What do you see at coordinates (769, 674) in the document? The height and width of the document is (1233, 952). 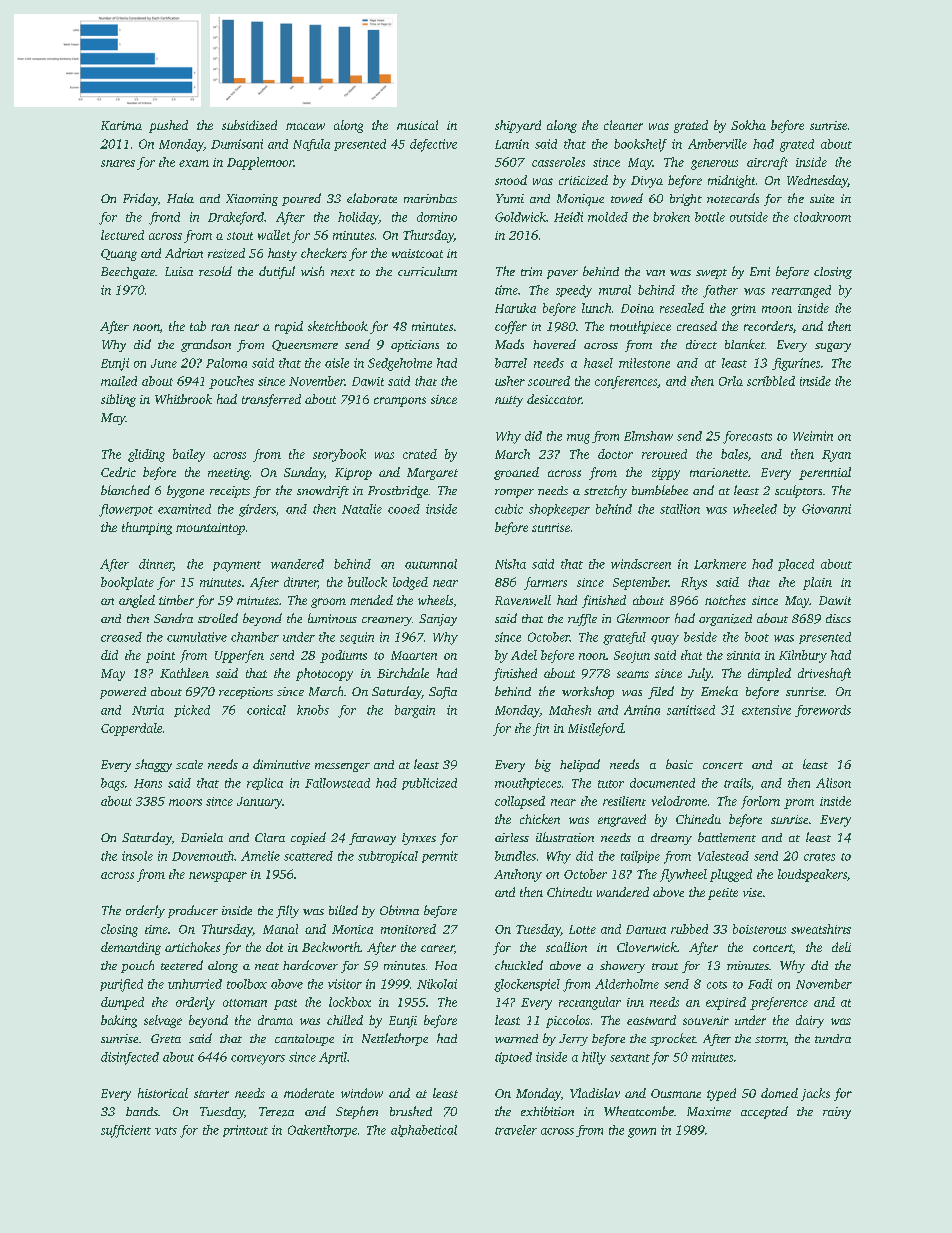 I see `dimpled` at bounding box center [769, 674].
